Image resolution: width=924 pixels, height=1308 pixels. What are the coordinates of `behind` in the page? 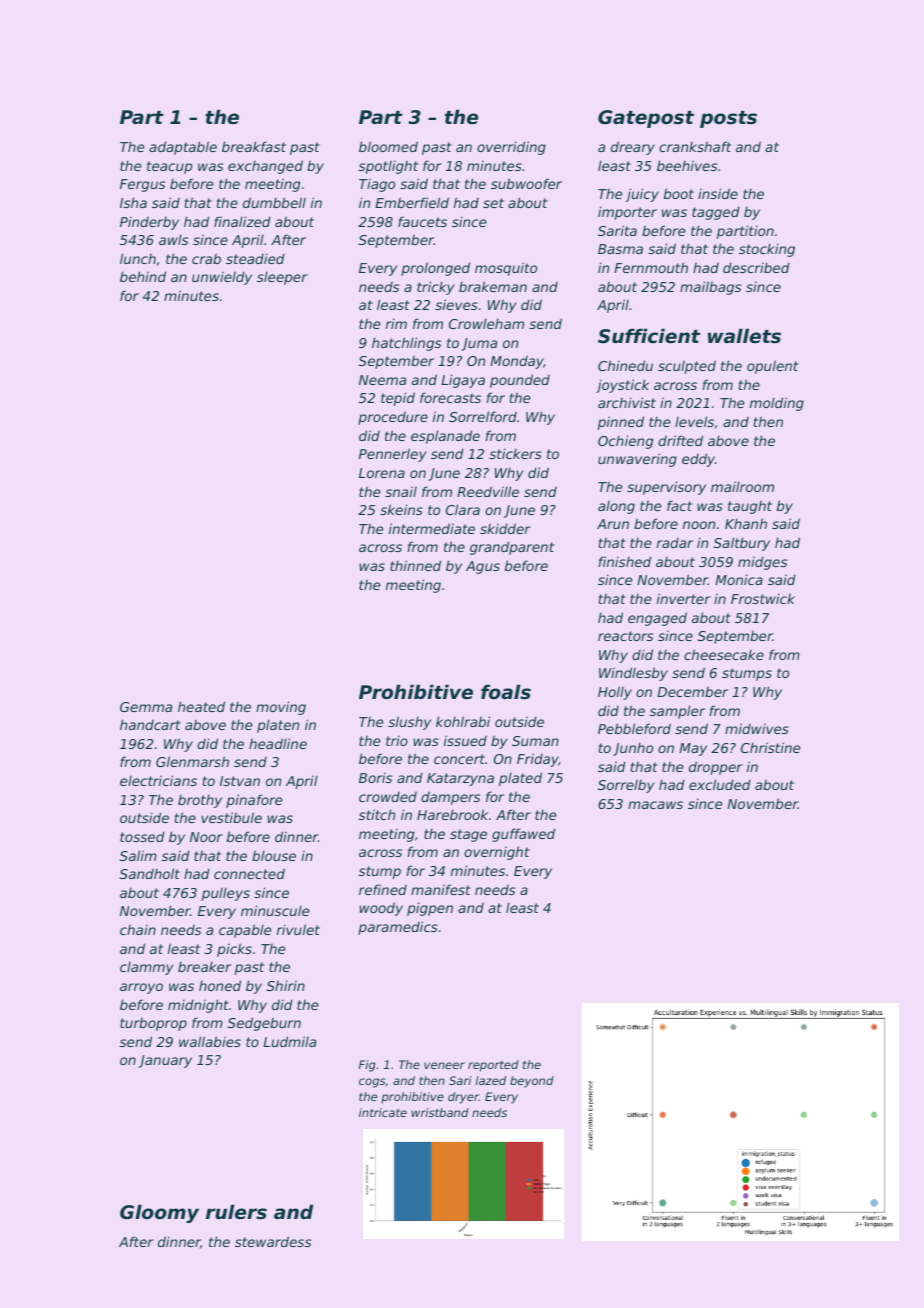 It's located at (143, 276).
